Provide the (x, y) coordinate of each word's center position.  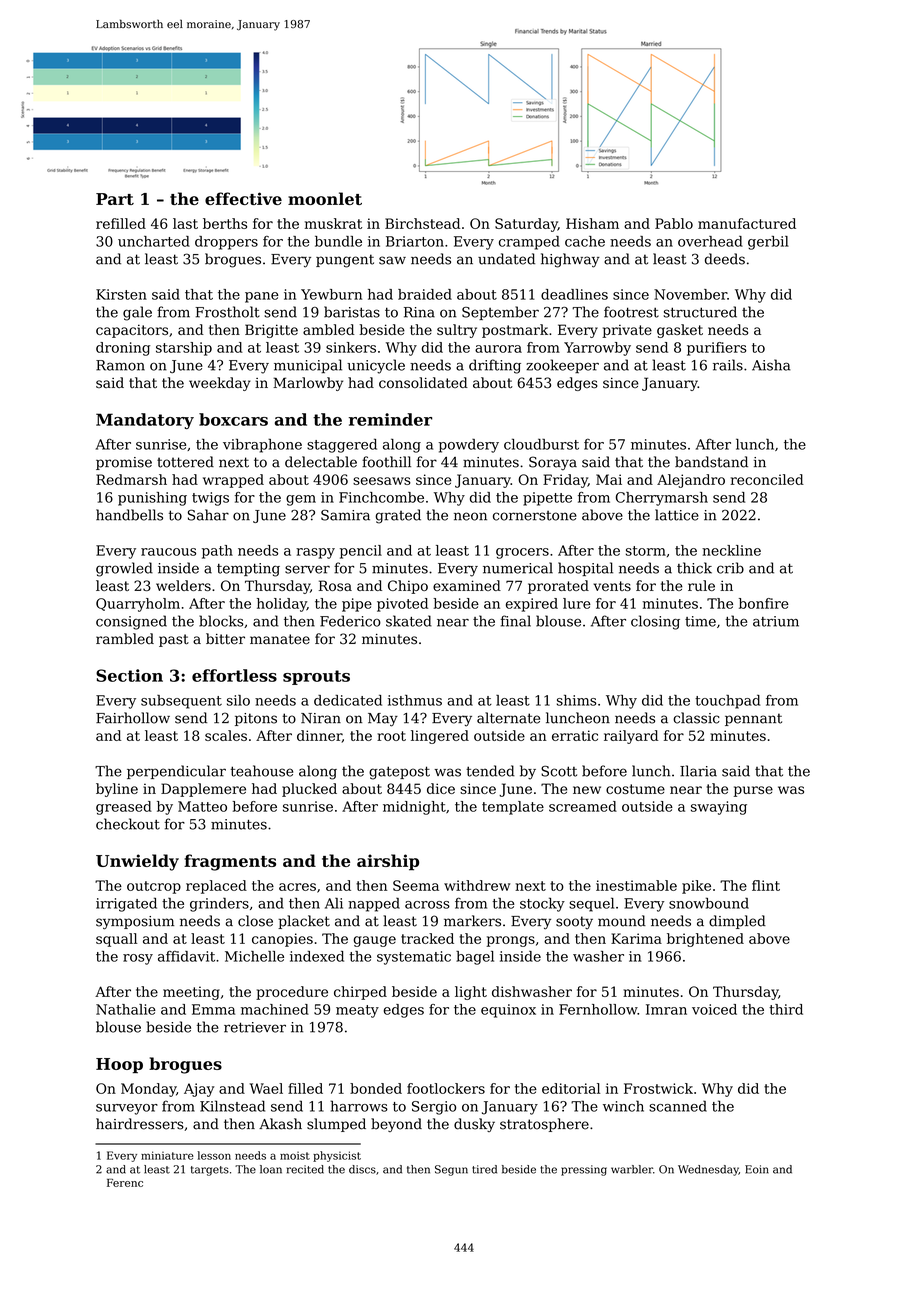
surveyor (127, 1109)
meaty (357, 1011)
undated (506, 259)
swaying (719, 808)
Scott (559, 771)
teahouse (262, 771)
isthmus (415, 700)
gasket (680, 331)
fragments (230, 862)
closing (655, 622)
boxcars (233, 419)
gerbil (768, 243)
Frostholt (227, 312)
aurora (498, 349)
